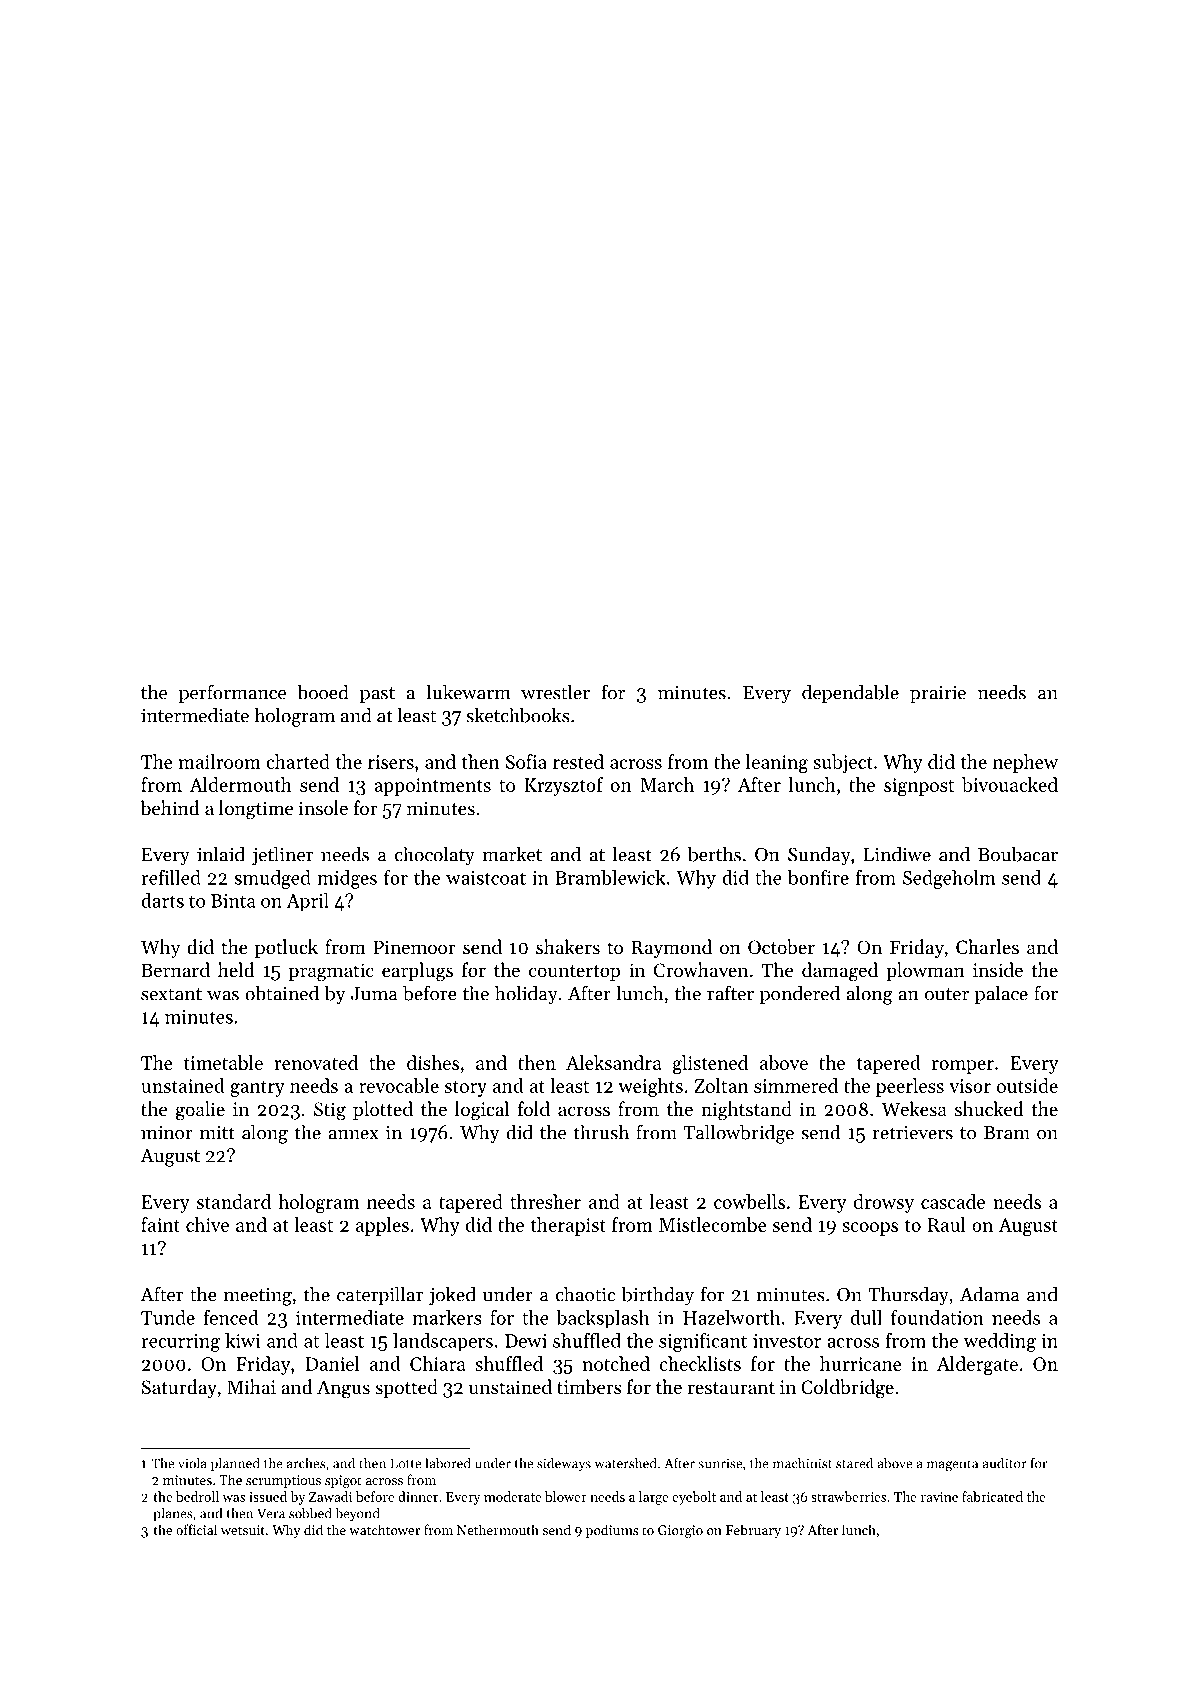 The image size is (1199, 1696). Describe the element at coordinates (257, 1089) in the document. I see `gantry` at that location.
